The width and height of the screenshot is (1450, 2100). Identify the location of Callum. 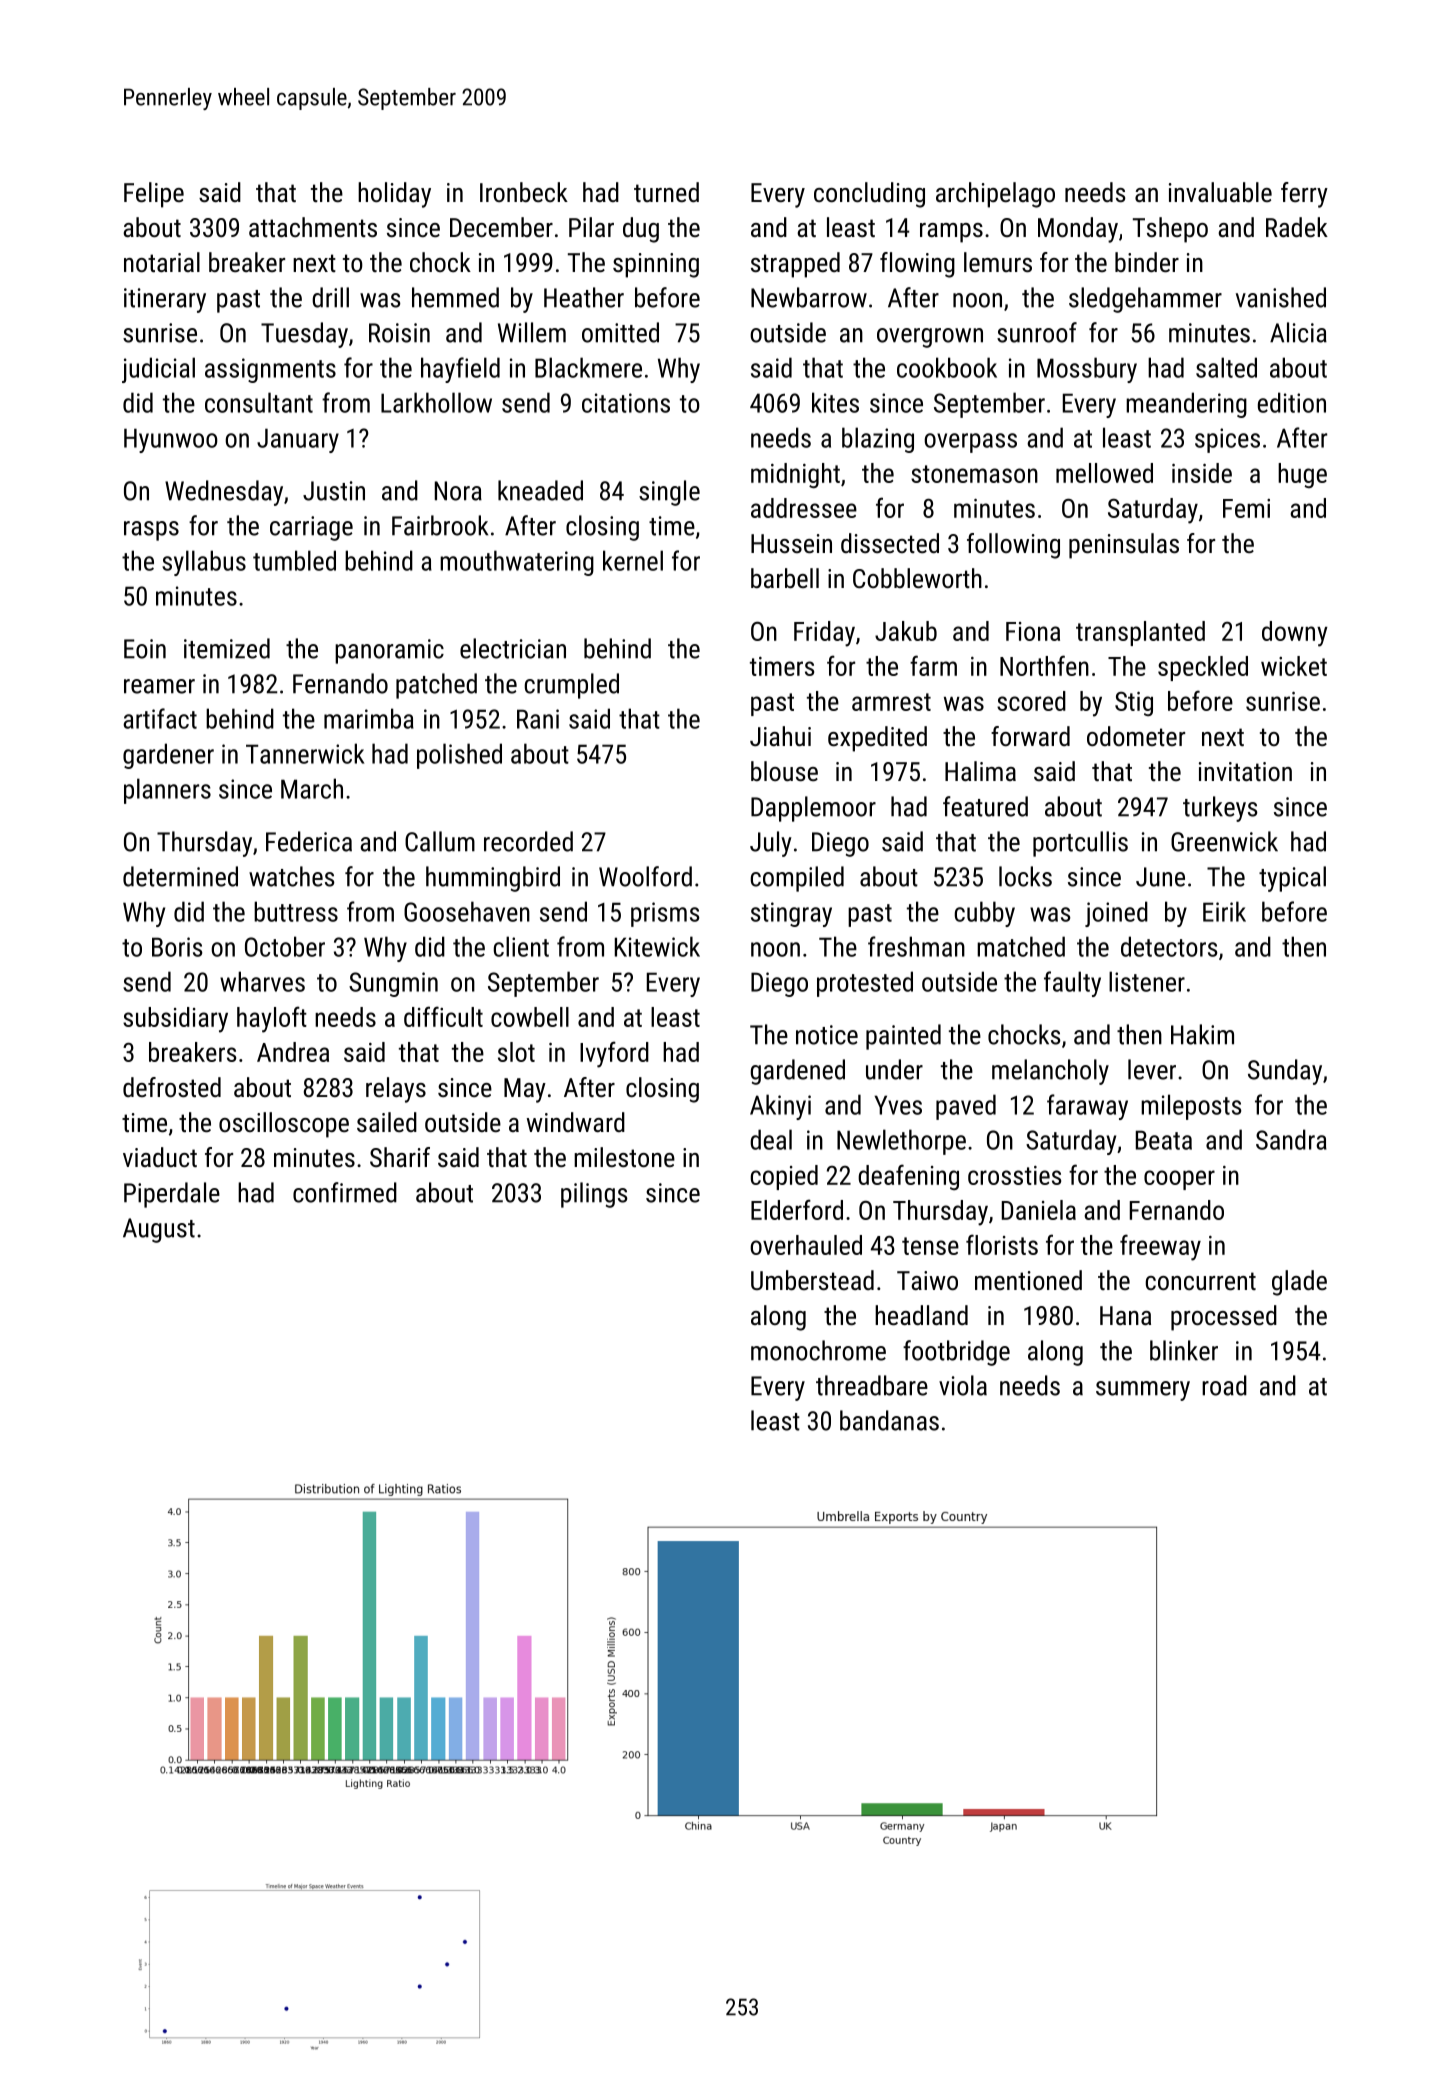
(440, 841).
